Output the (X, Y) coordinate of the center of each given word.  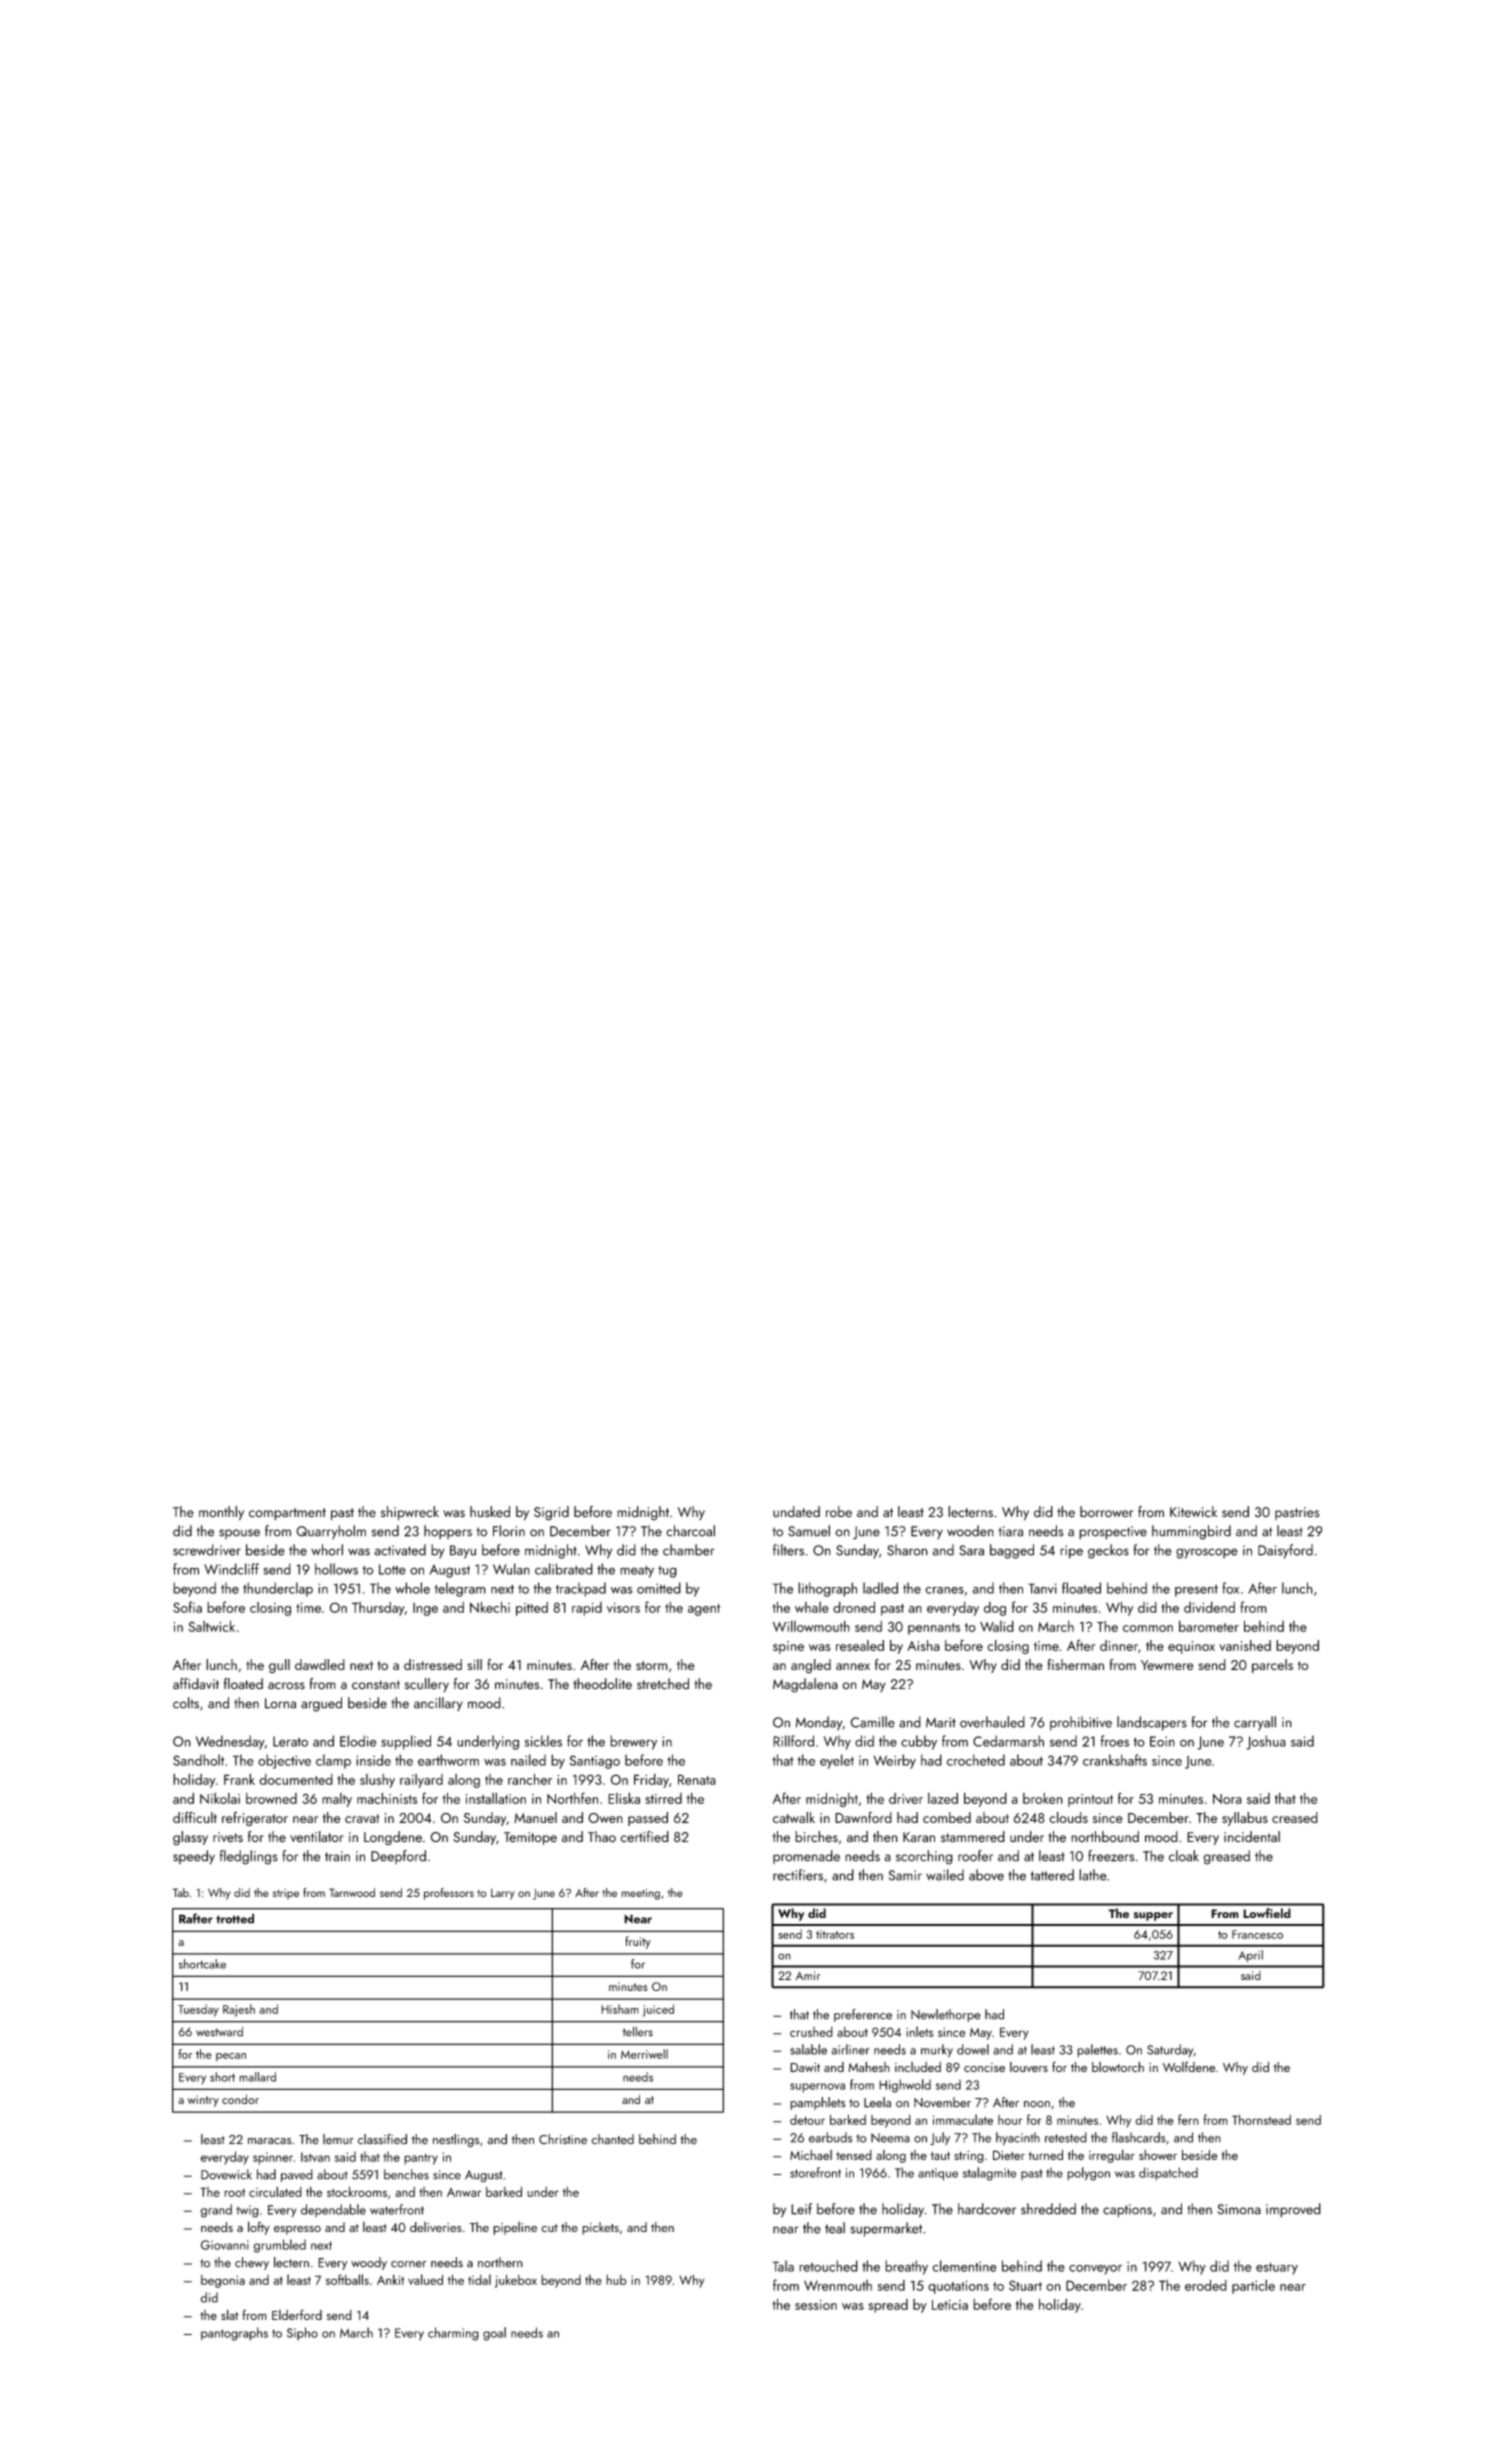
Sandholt (198, 1760)
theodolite (602, 1684)
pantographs (234, 2334)
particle (1253, 2286)
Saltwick (211, 1626)
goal (494, 2334)
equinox (1191, 1647)
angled (811, 1666)
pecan (231, 2057)
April (1250, 1956)
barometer (1209, 1626)
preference (863, 2015)
